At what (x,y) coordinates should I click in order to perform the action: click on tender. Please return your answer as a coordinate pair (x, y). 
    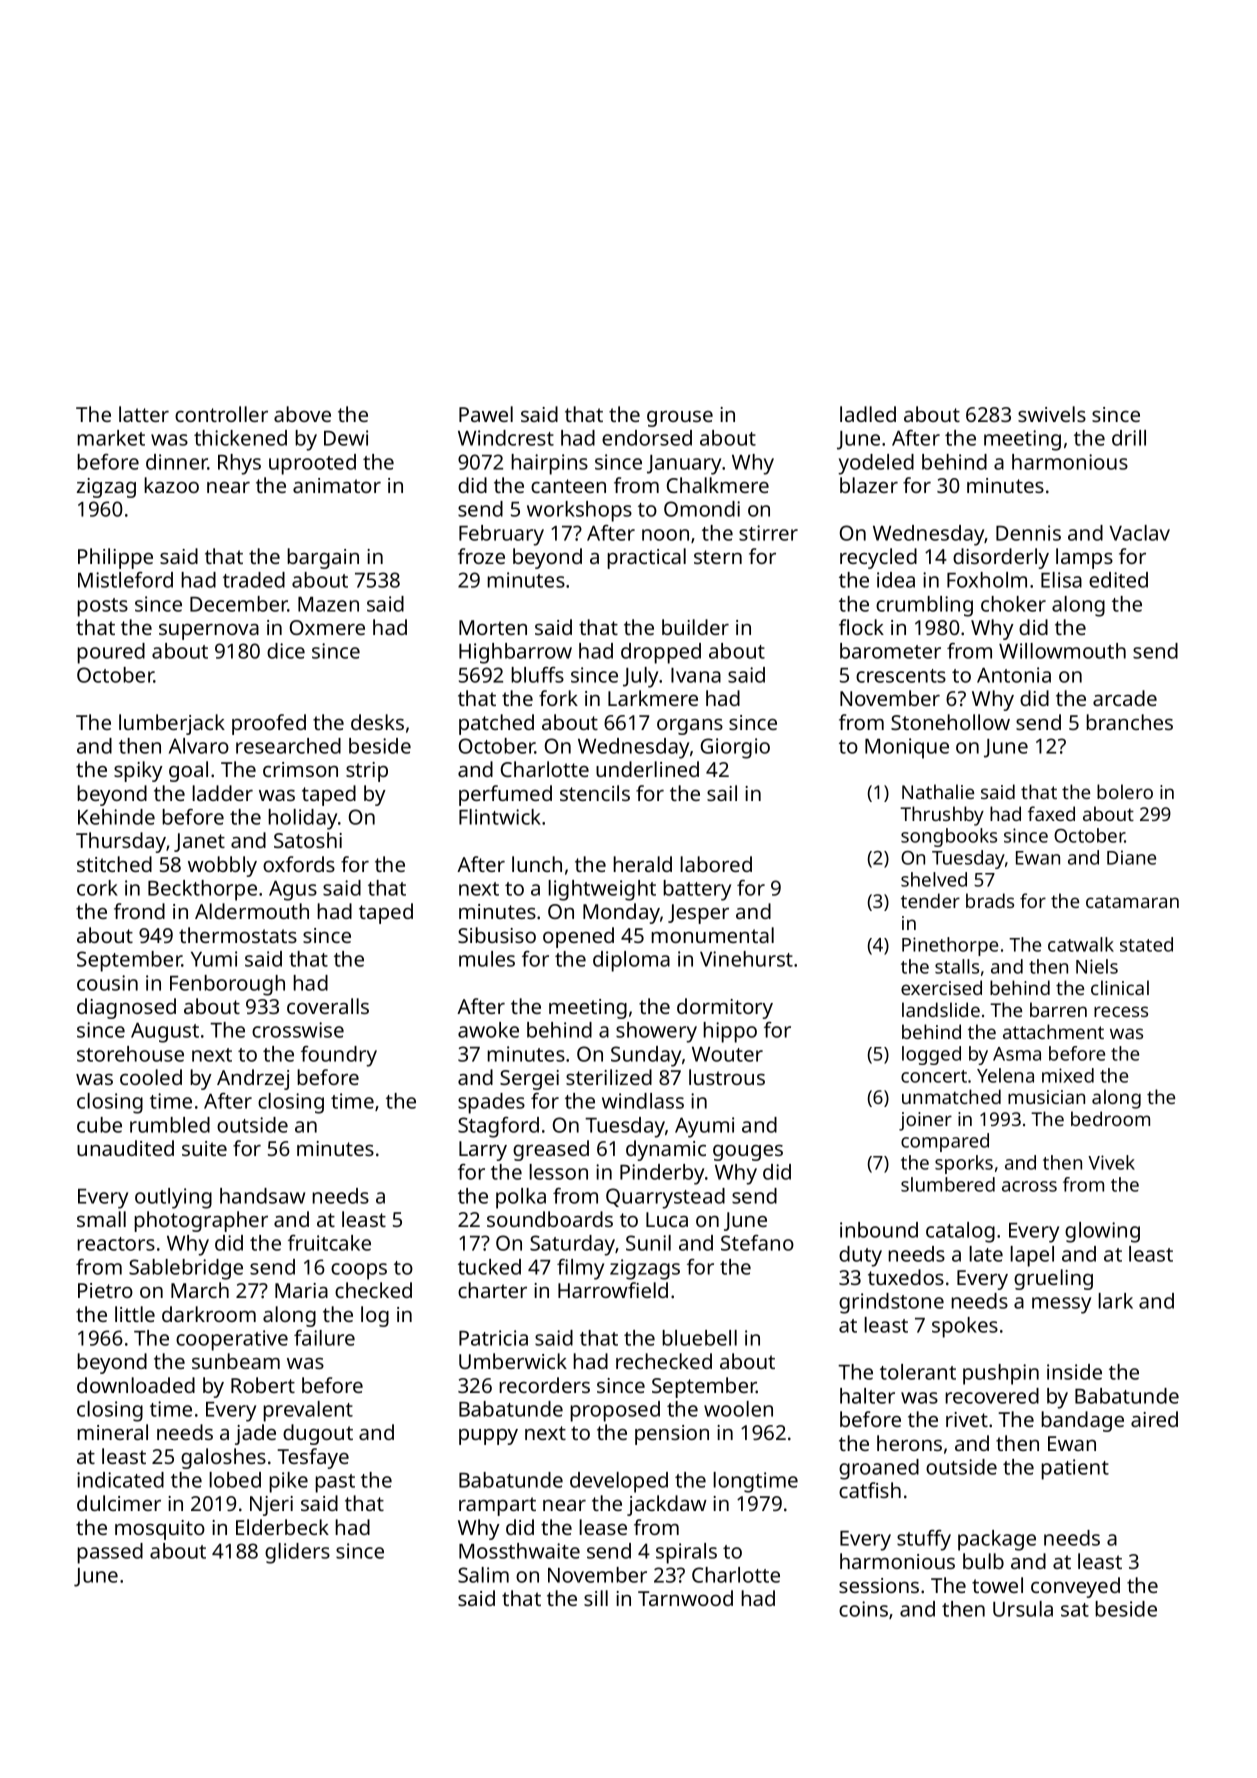
    Looking at the image, I should click on (930, 900).
